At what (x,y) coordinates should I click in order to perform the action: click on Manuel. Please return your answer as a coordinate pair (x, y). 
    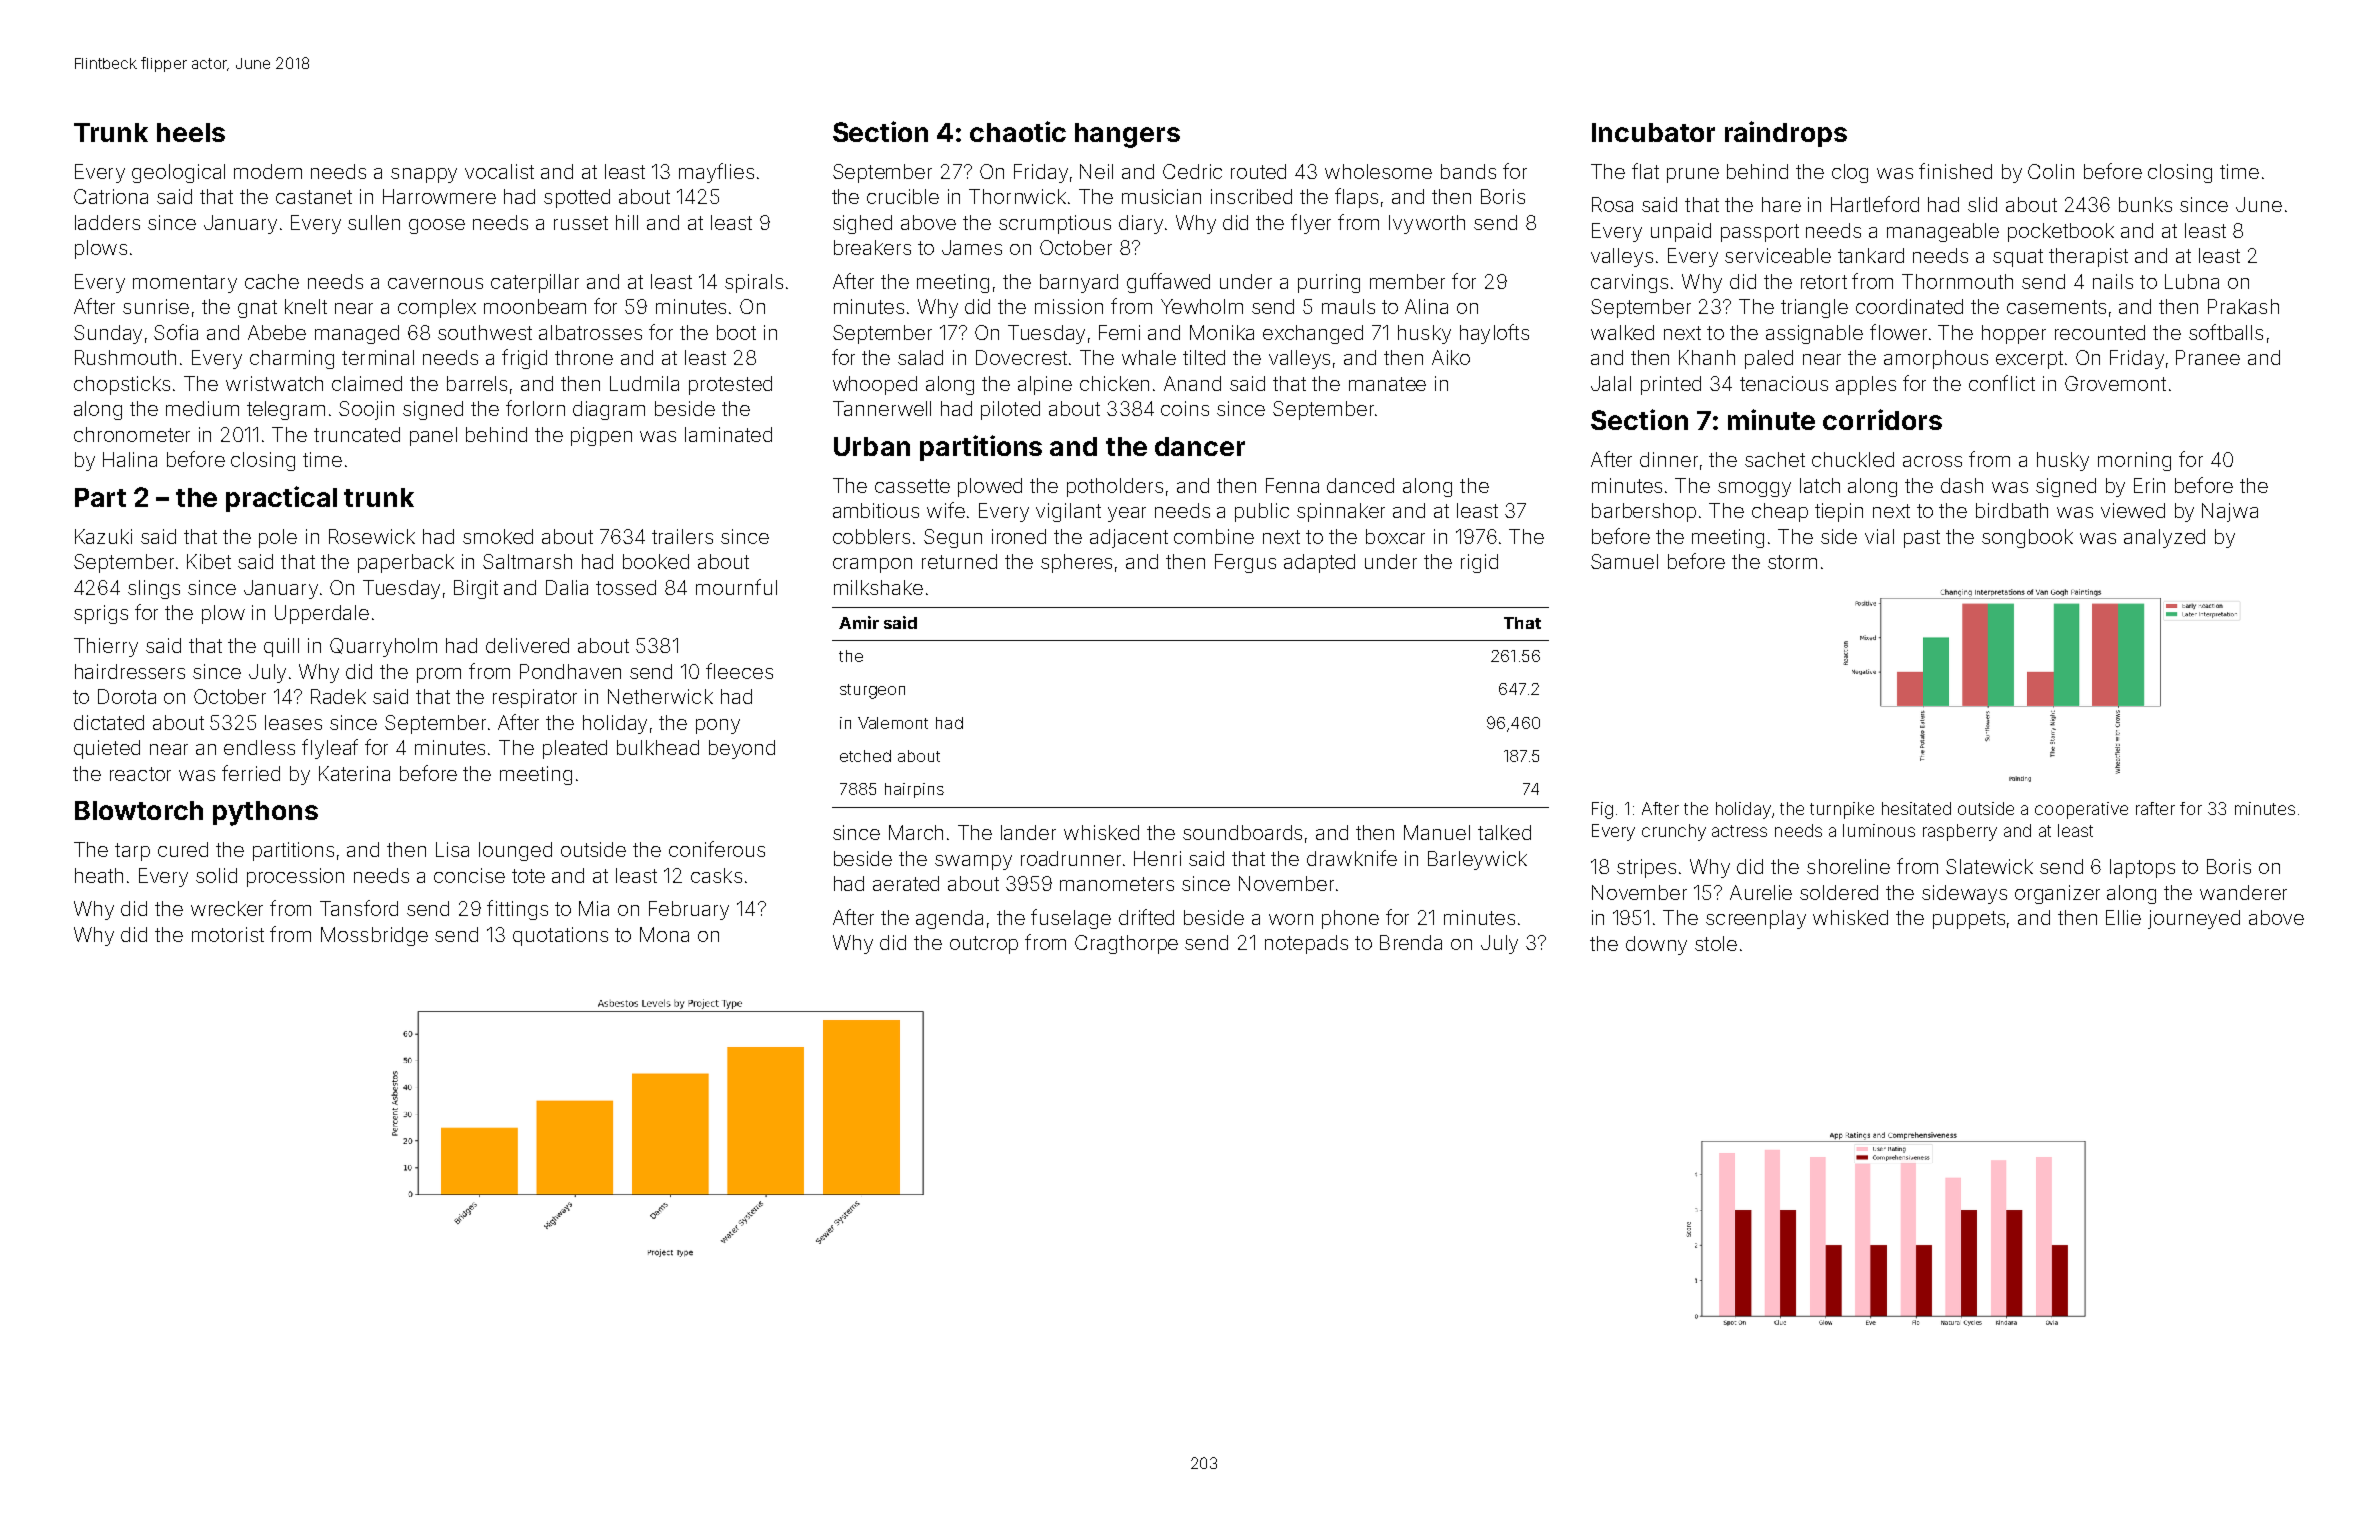
    Looking at the image, I should click on (1437, 832).
